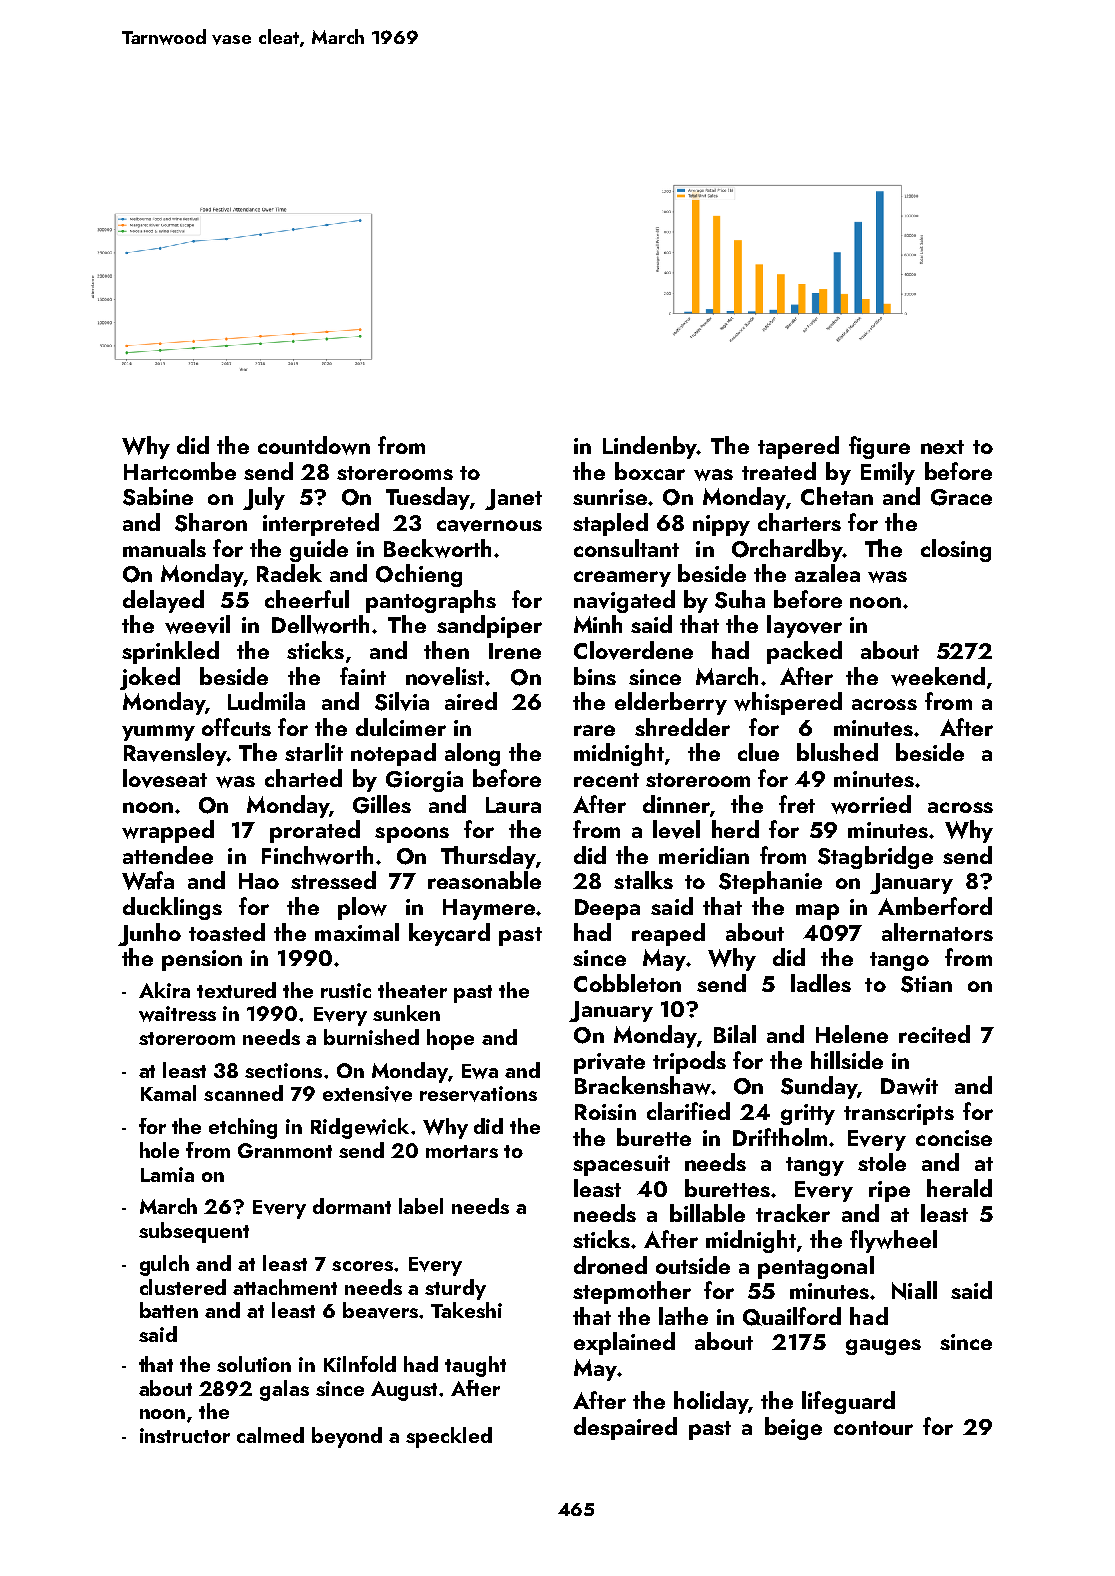  Describe the element at coordinates (472, 754) in the document. I see `along` at that location.
